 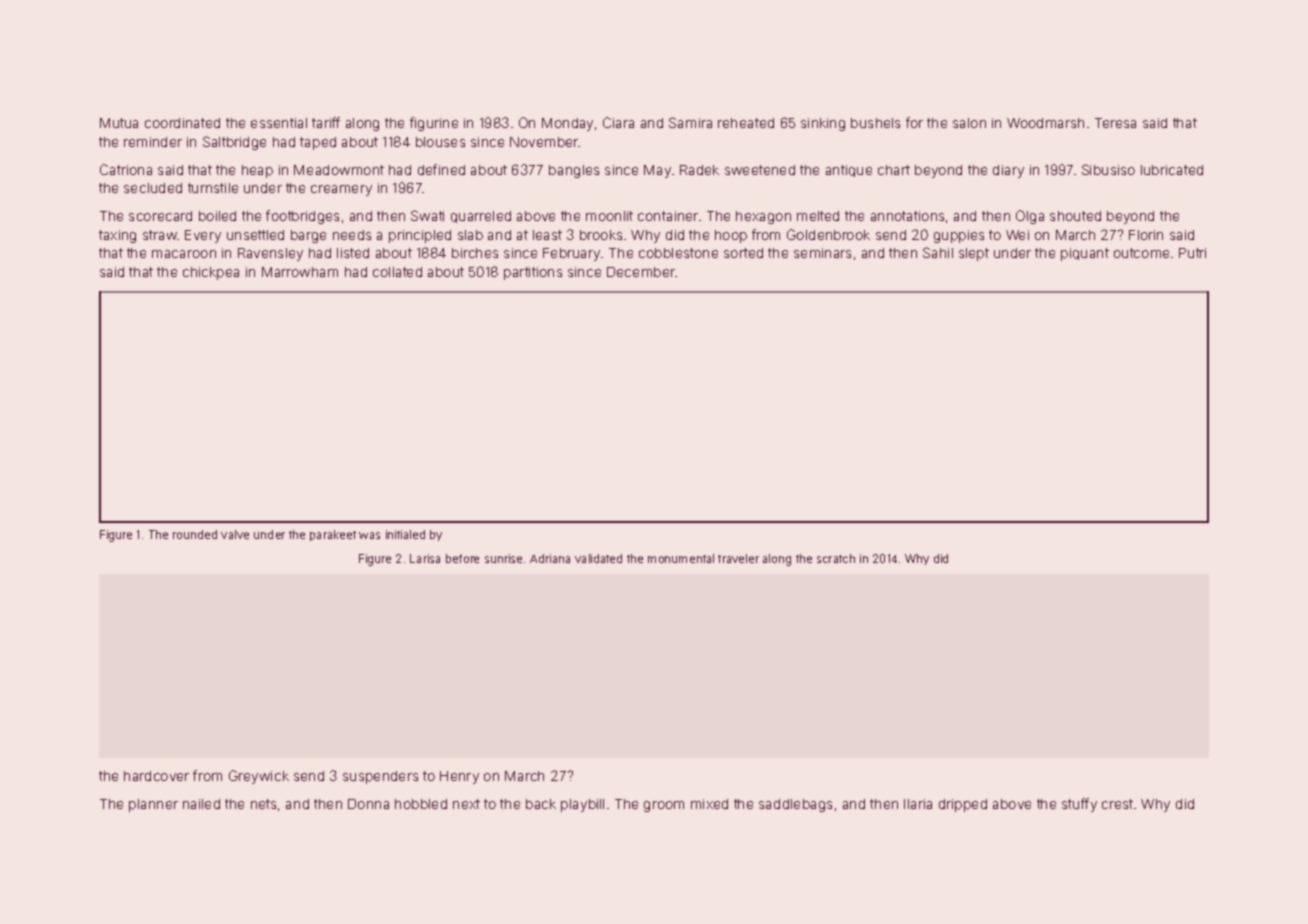 What do you see at coordinates (746, 123) in the screenshot?
I see `reheated` at bounding box center [746, 123].
